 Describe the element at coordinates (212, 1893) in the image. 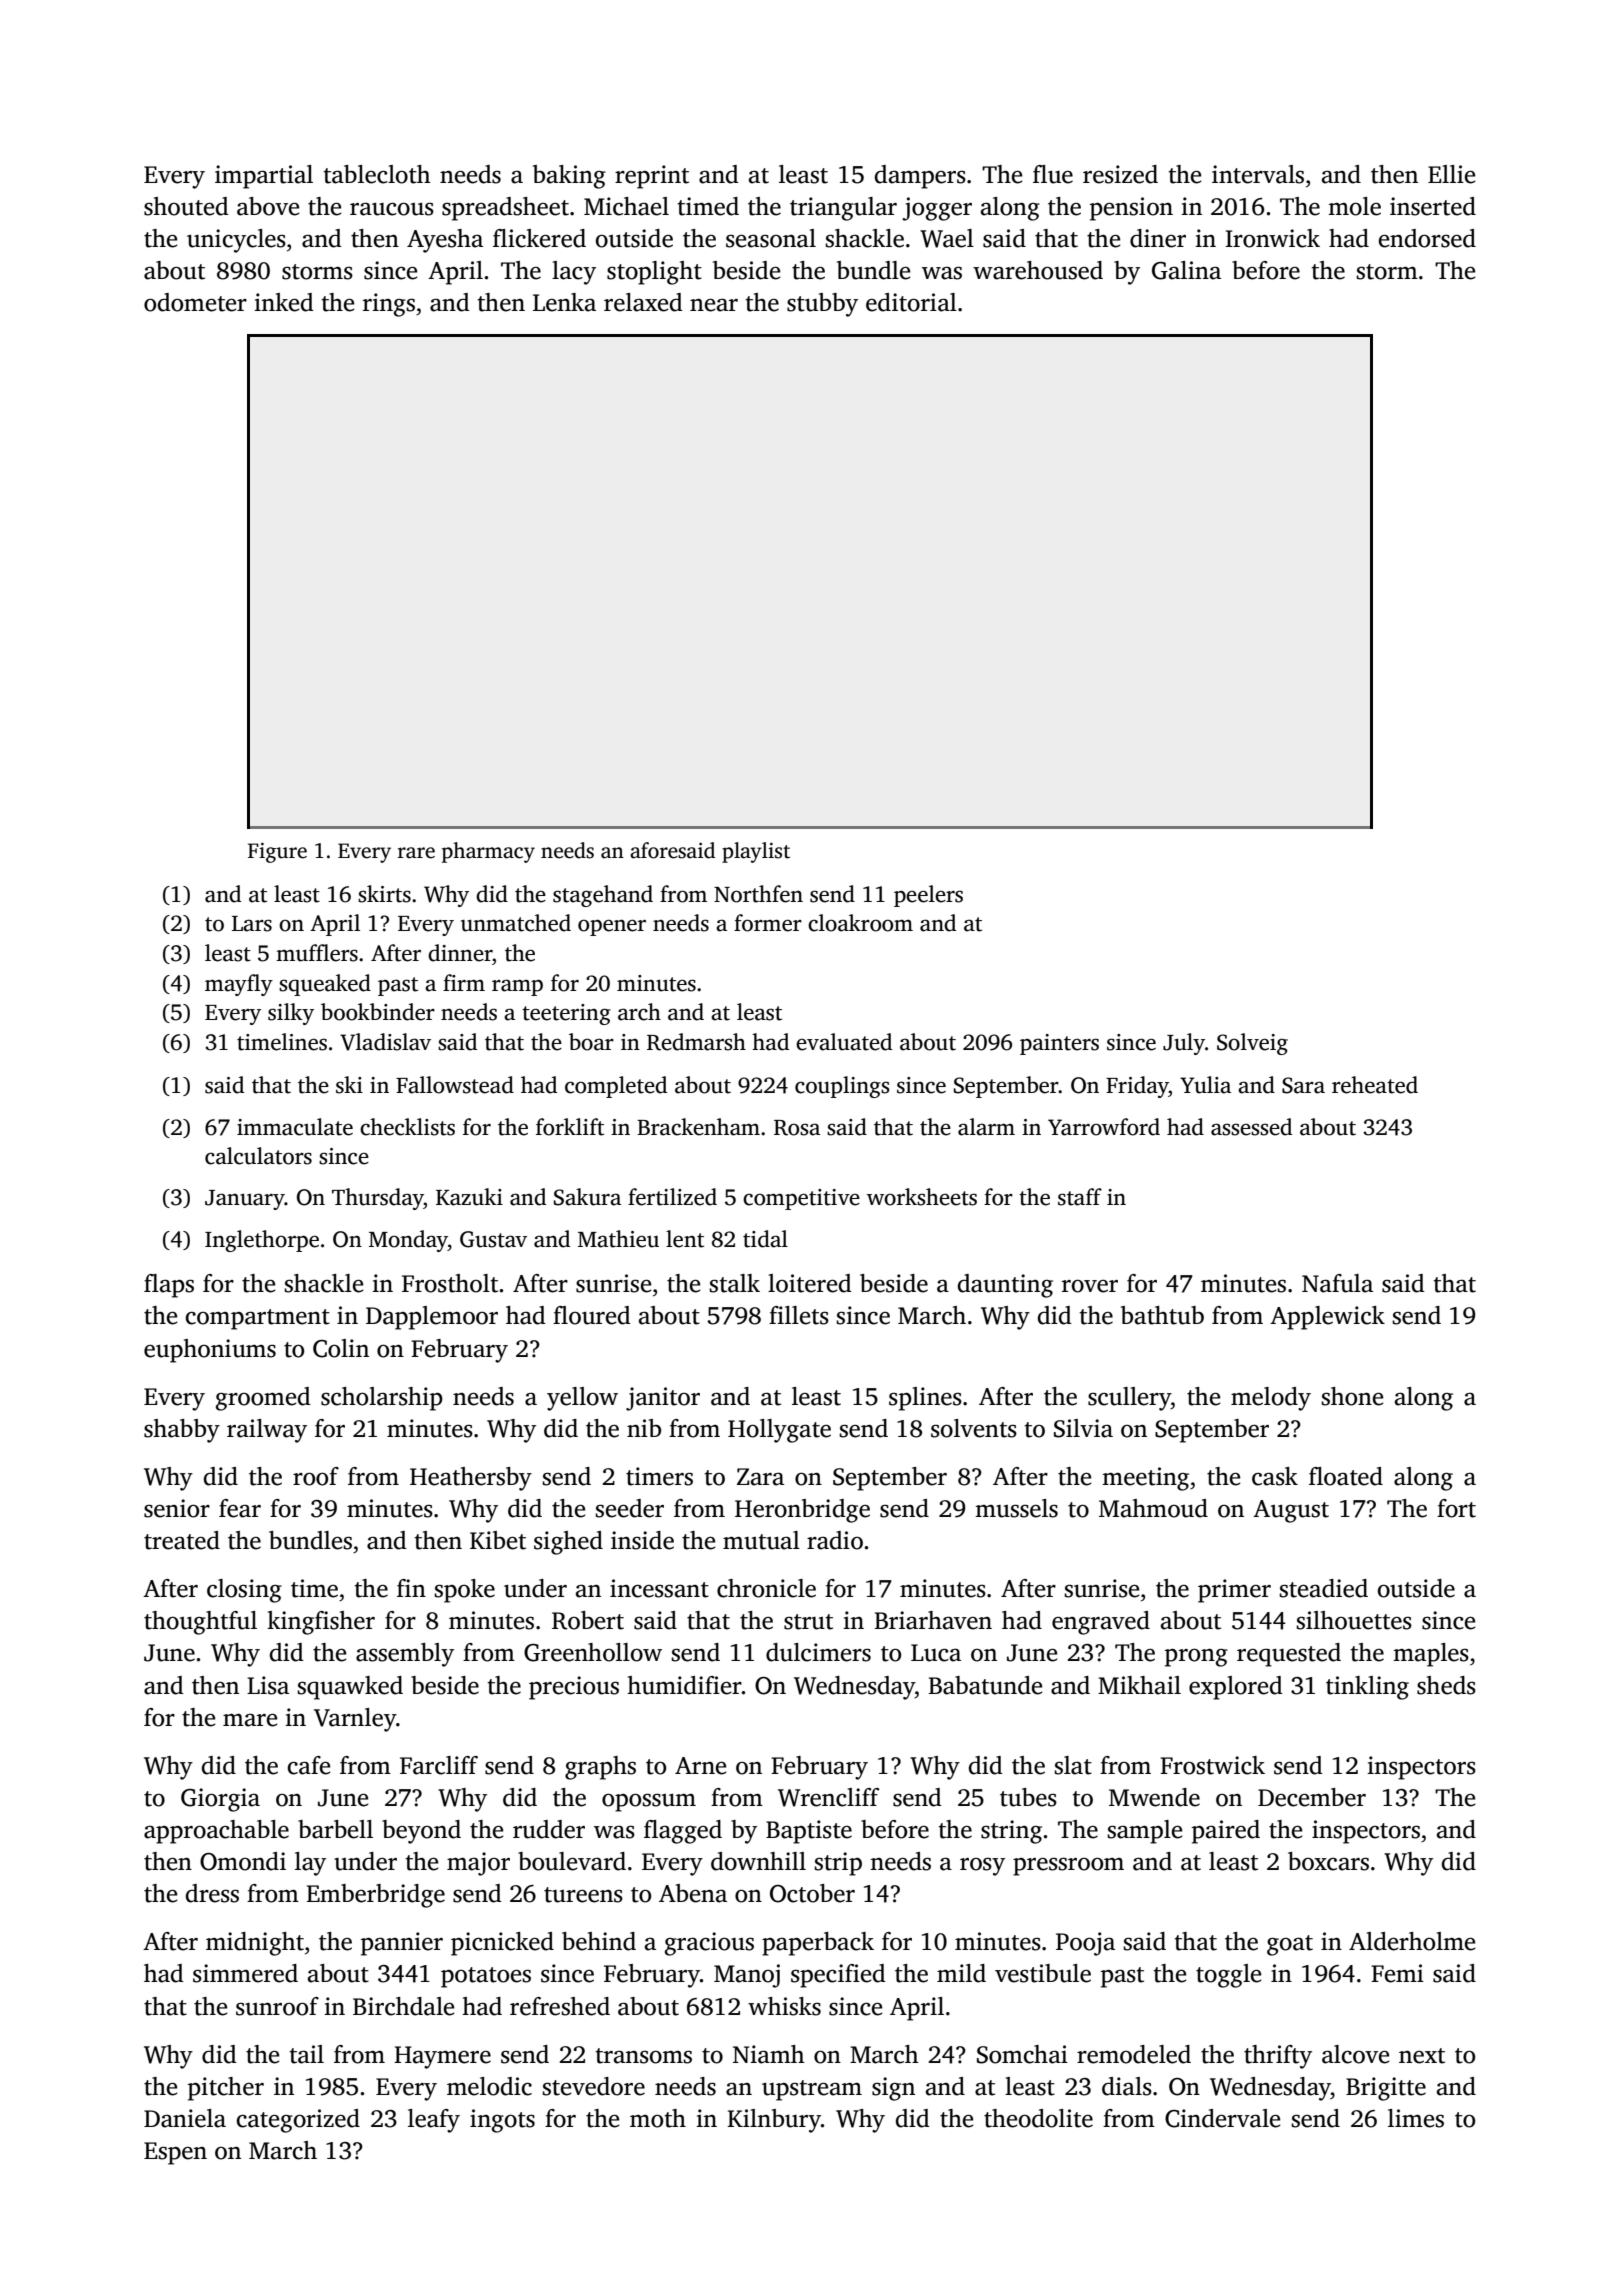

I see `dress` at that location.
